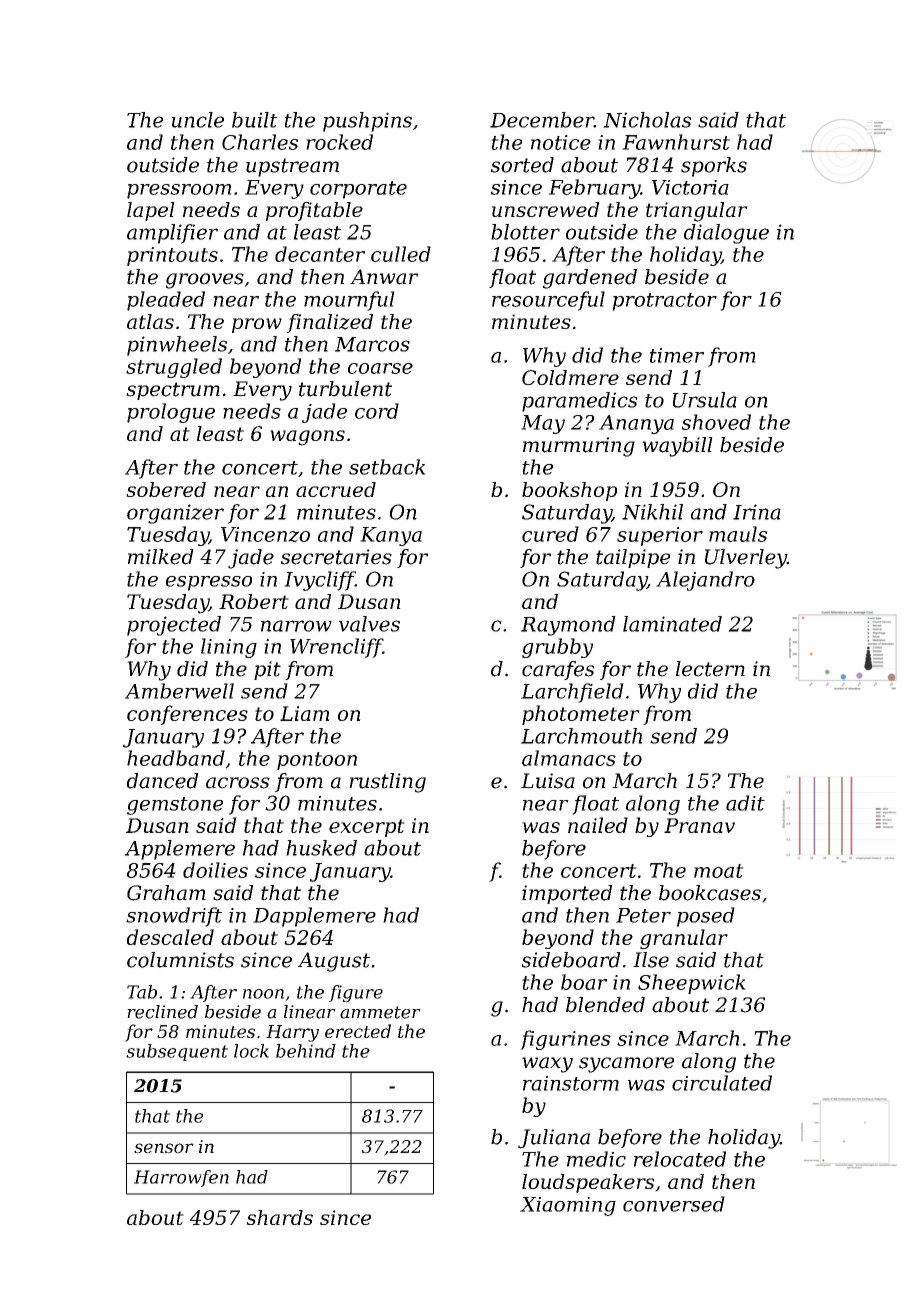  I want to click on Vincenzo, so click(265, 534).
